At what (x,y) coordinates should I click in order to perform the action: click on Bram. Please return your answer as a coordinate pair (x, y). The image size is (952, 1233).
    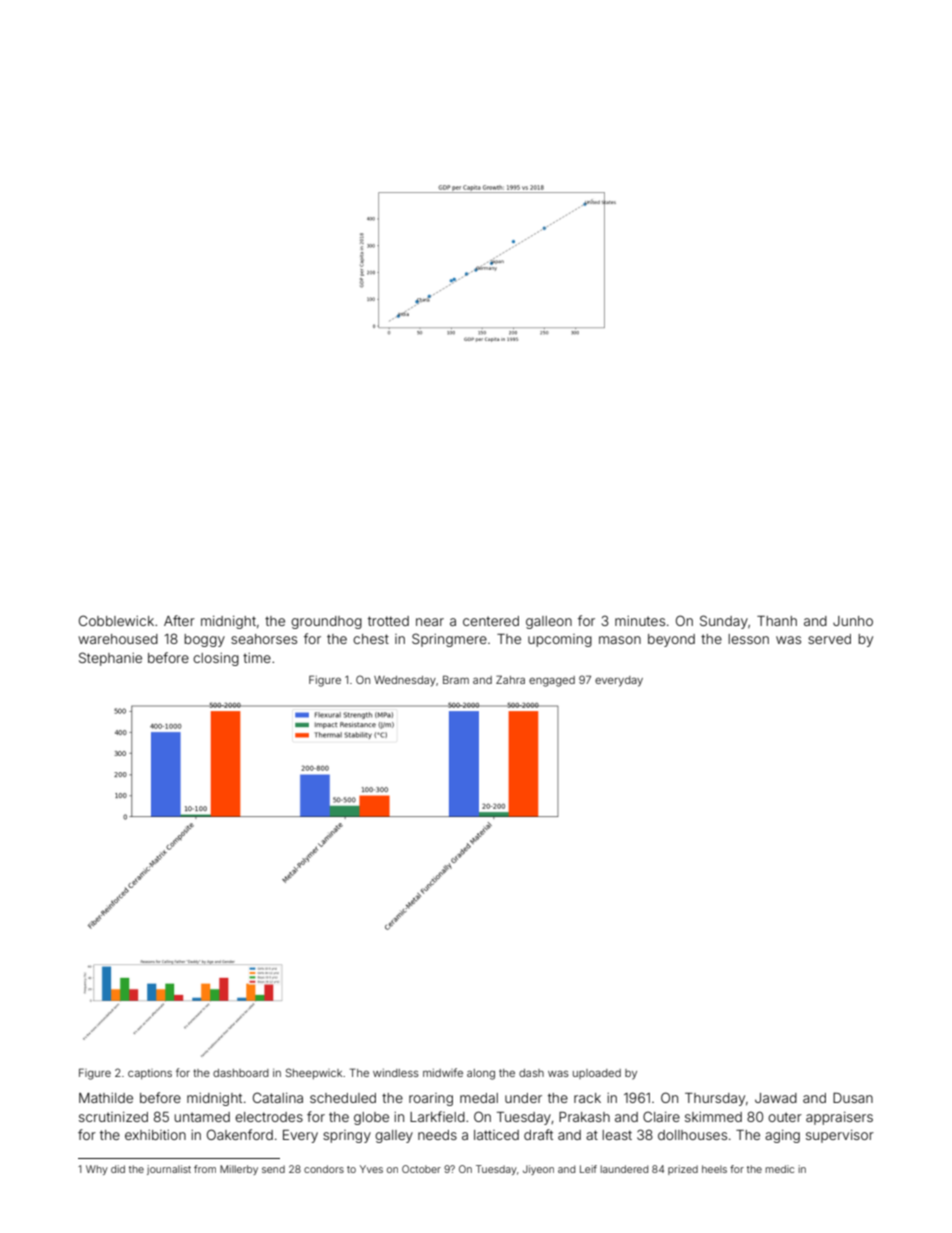
    Looking at the image, I should click on (456, 679).
